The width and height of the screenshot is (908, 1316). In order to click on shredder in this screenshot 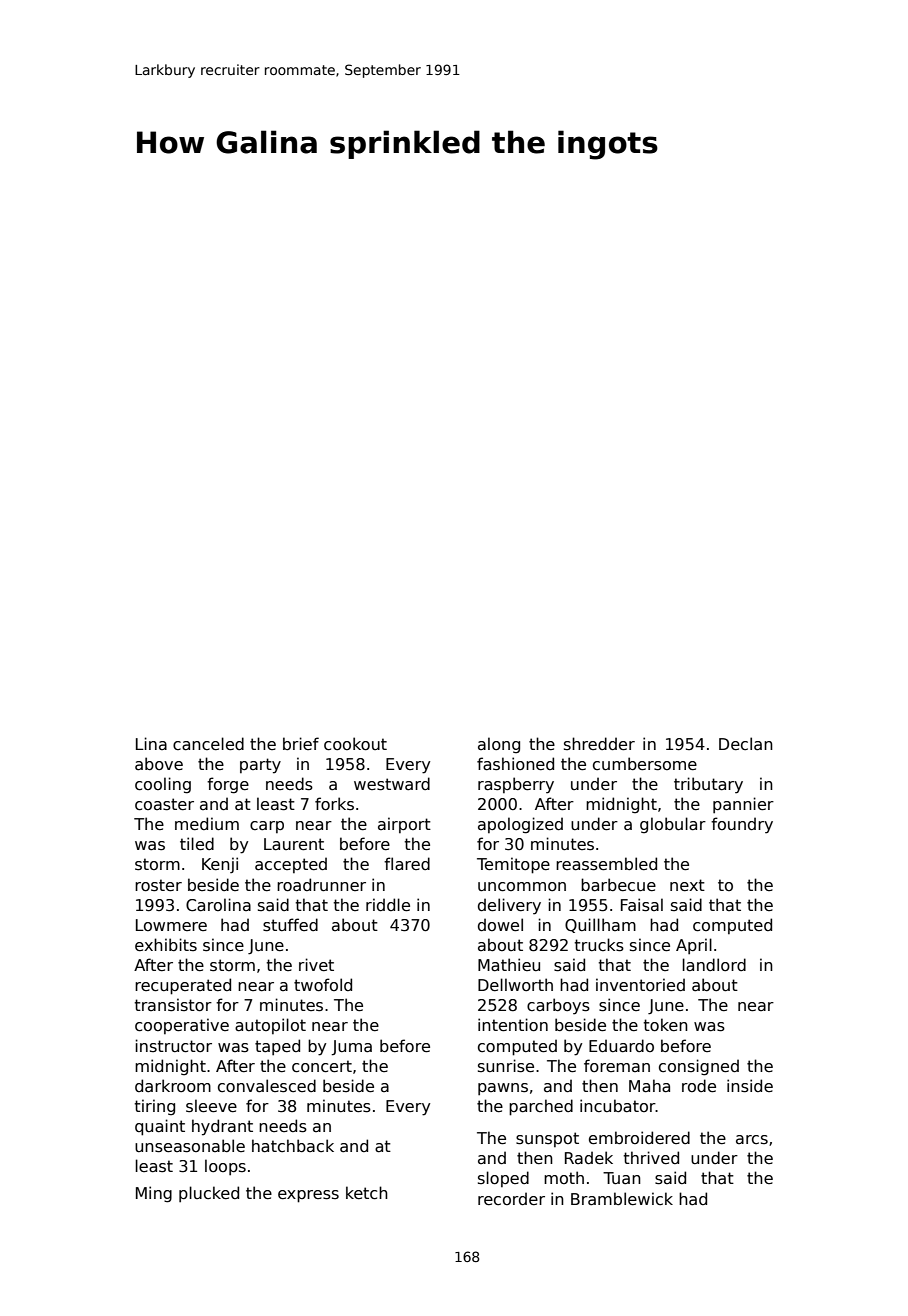, I will do `click(599, 743)`.
